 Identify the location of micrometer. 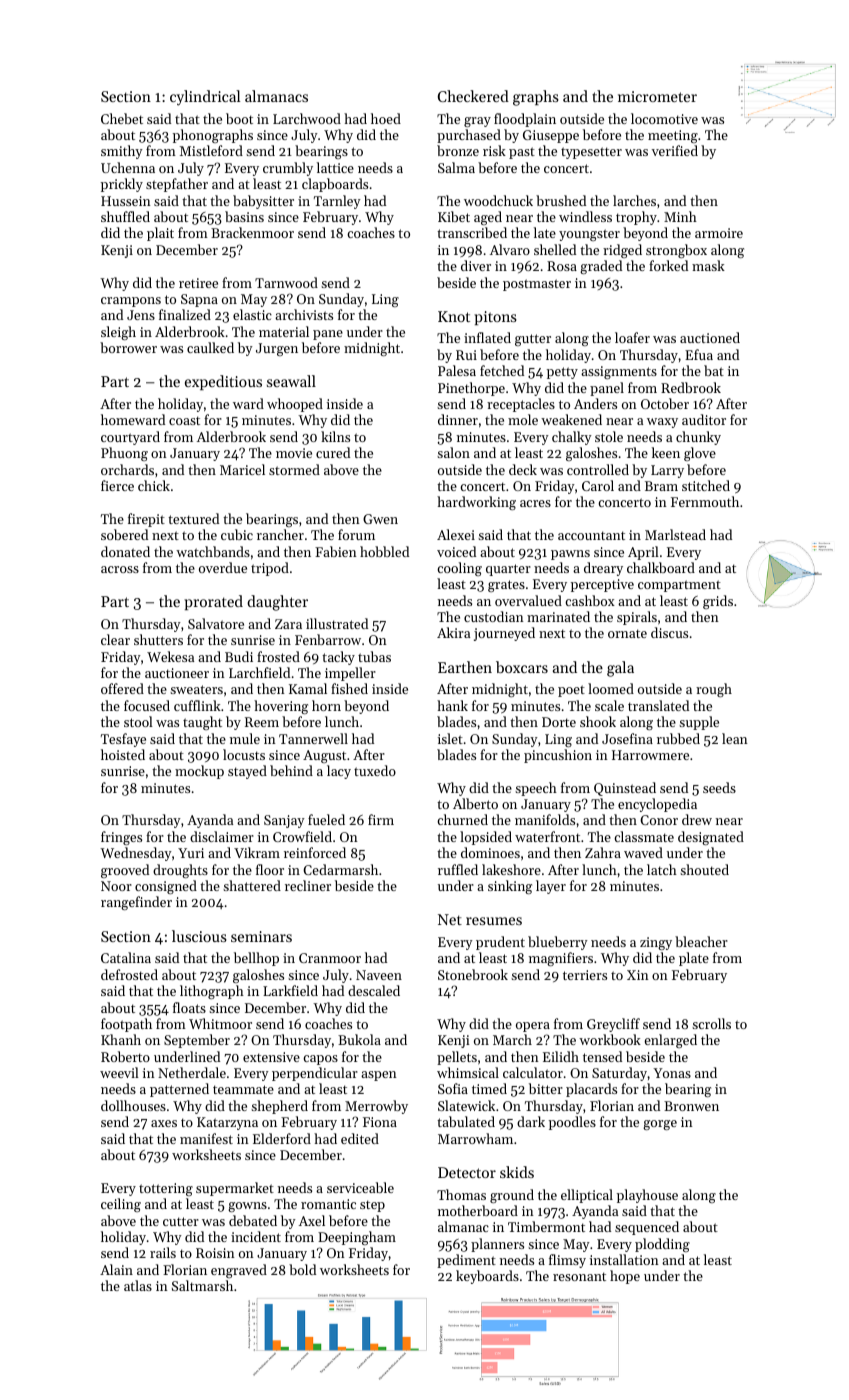
(657, 96).
